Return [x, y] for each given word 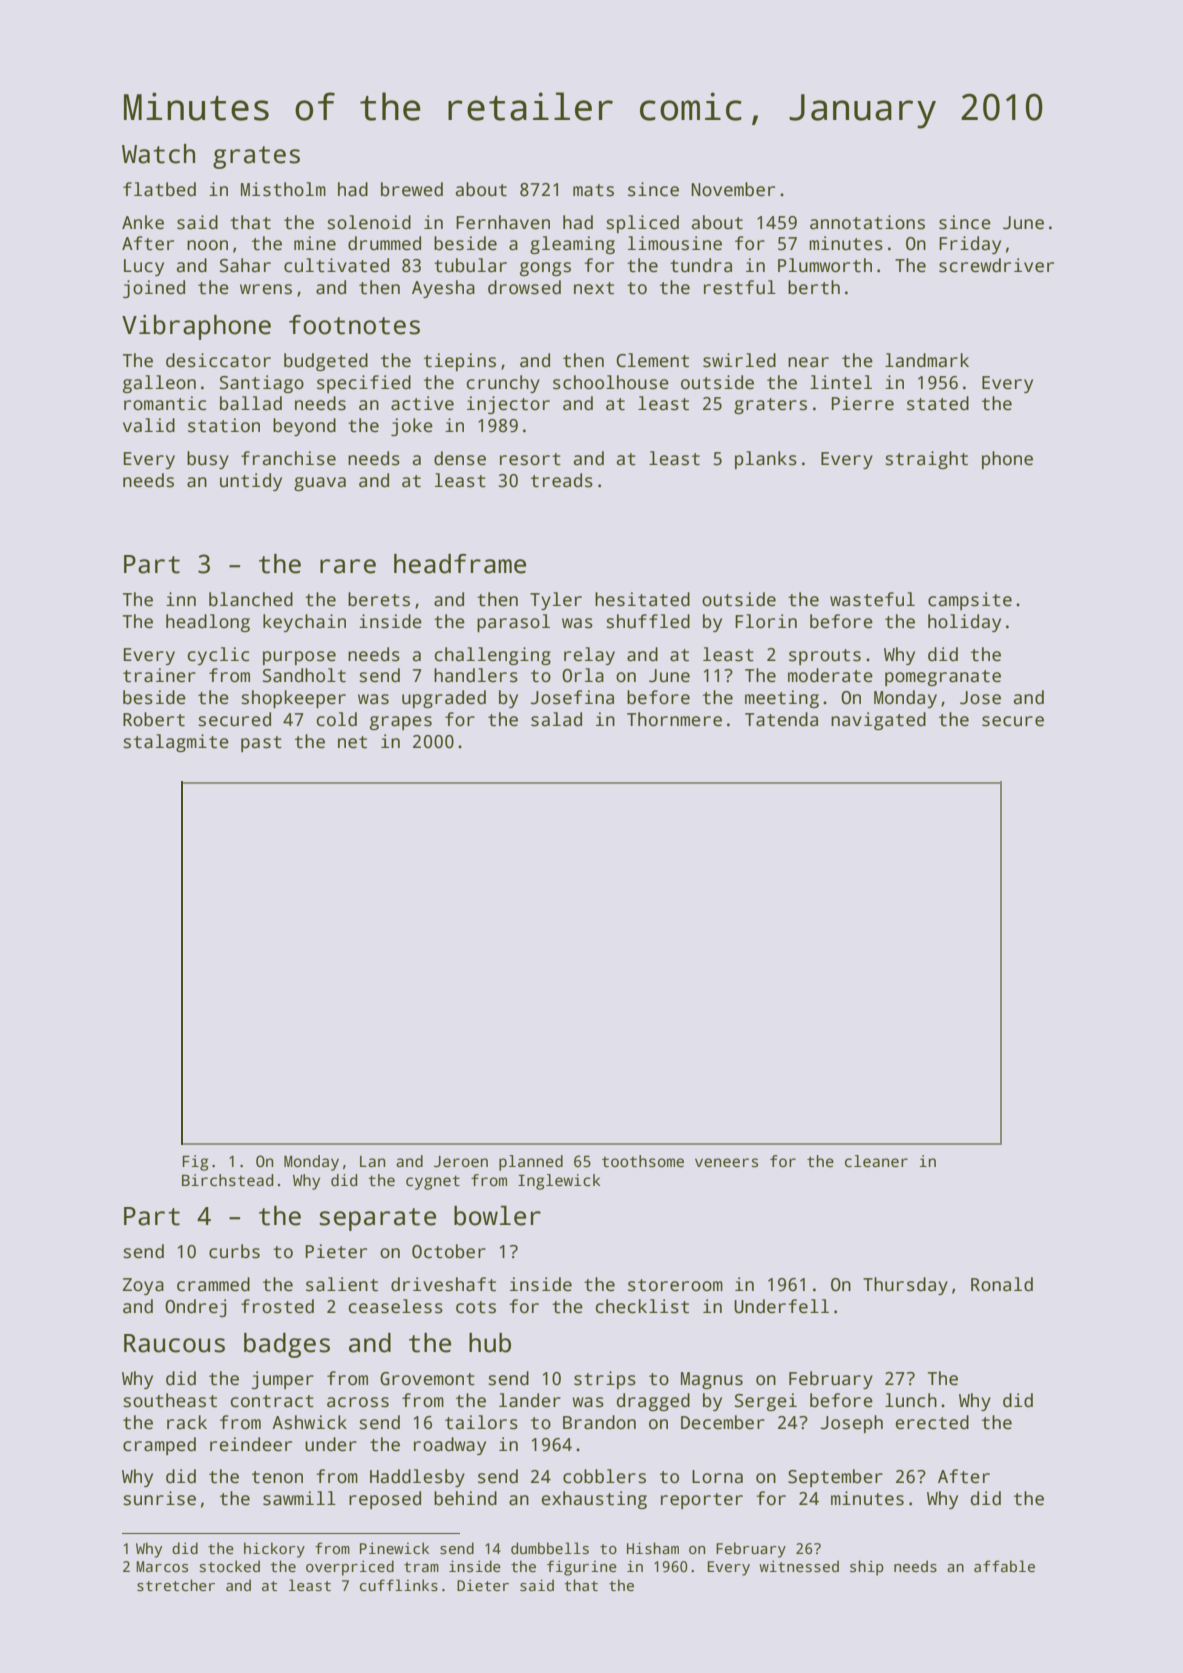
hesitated [642, 599]
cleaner [876, 1161]
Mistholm [283, 189]
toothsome [643, 1161]
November [733, 189]
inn [181, 599]
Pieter [336, 1251]
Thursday [905, 1286]
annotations [867, 222]
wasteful [872, 599]
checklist [642, 1306]
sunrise [159, 1498]
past [261, 744]
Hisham [653, 1548]
